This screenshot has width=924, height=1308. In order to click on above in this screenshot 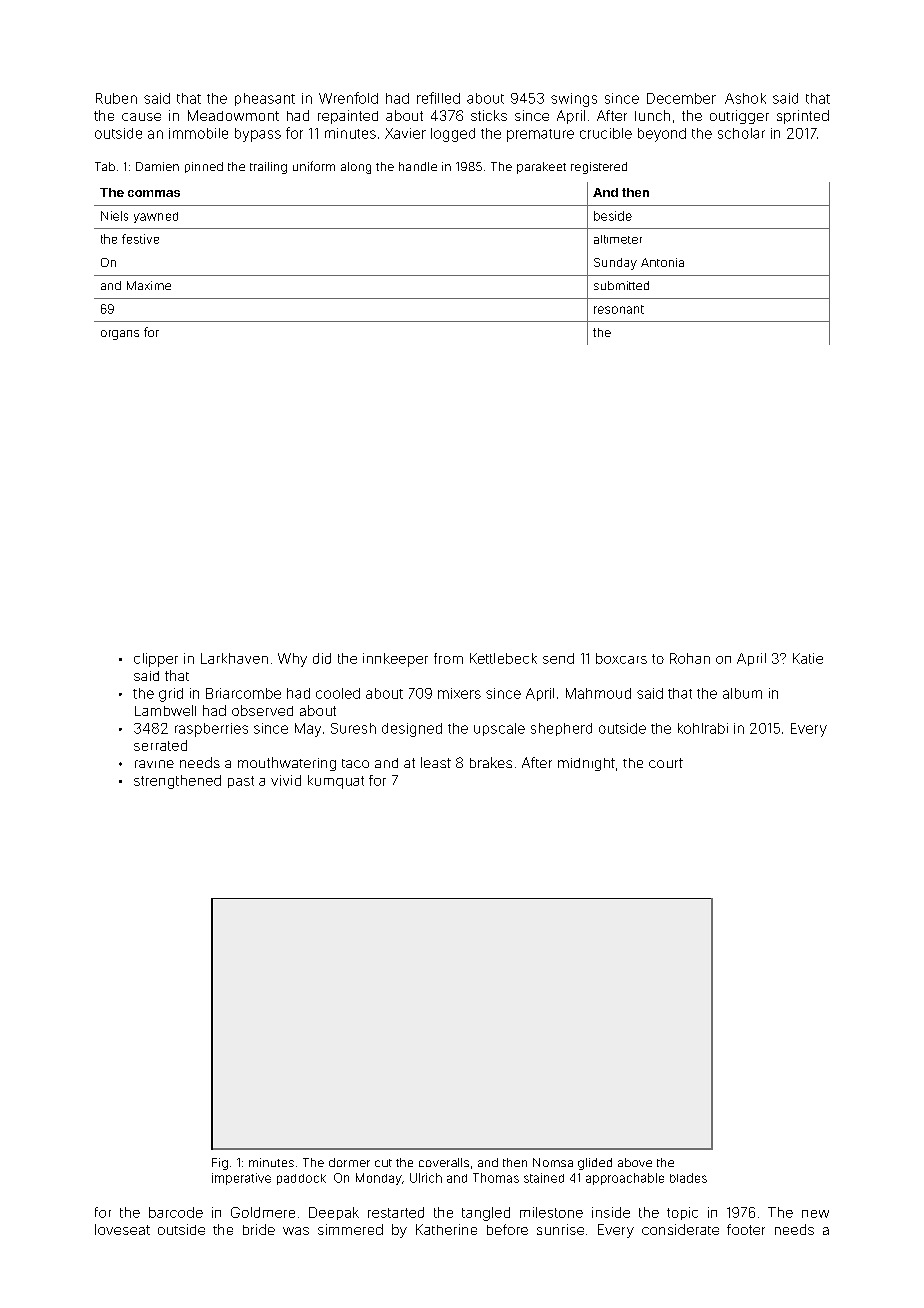, I will do `click(635, 1162)`.
